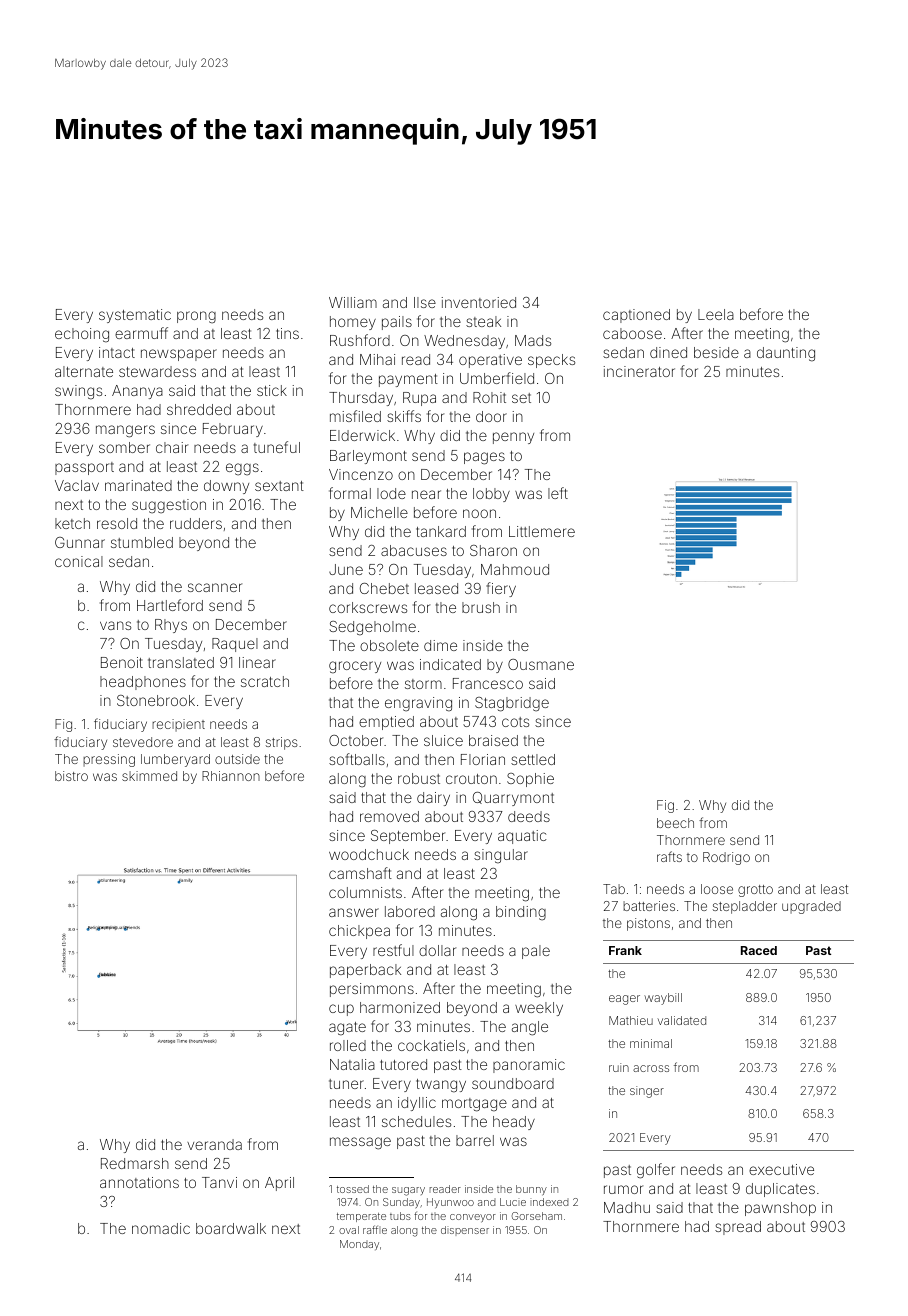  Describe the element at coordinates (636, 316) in the page. I see `captioned` at that location.
